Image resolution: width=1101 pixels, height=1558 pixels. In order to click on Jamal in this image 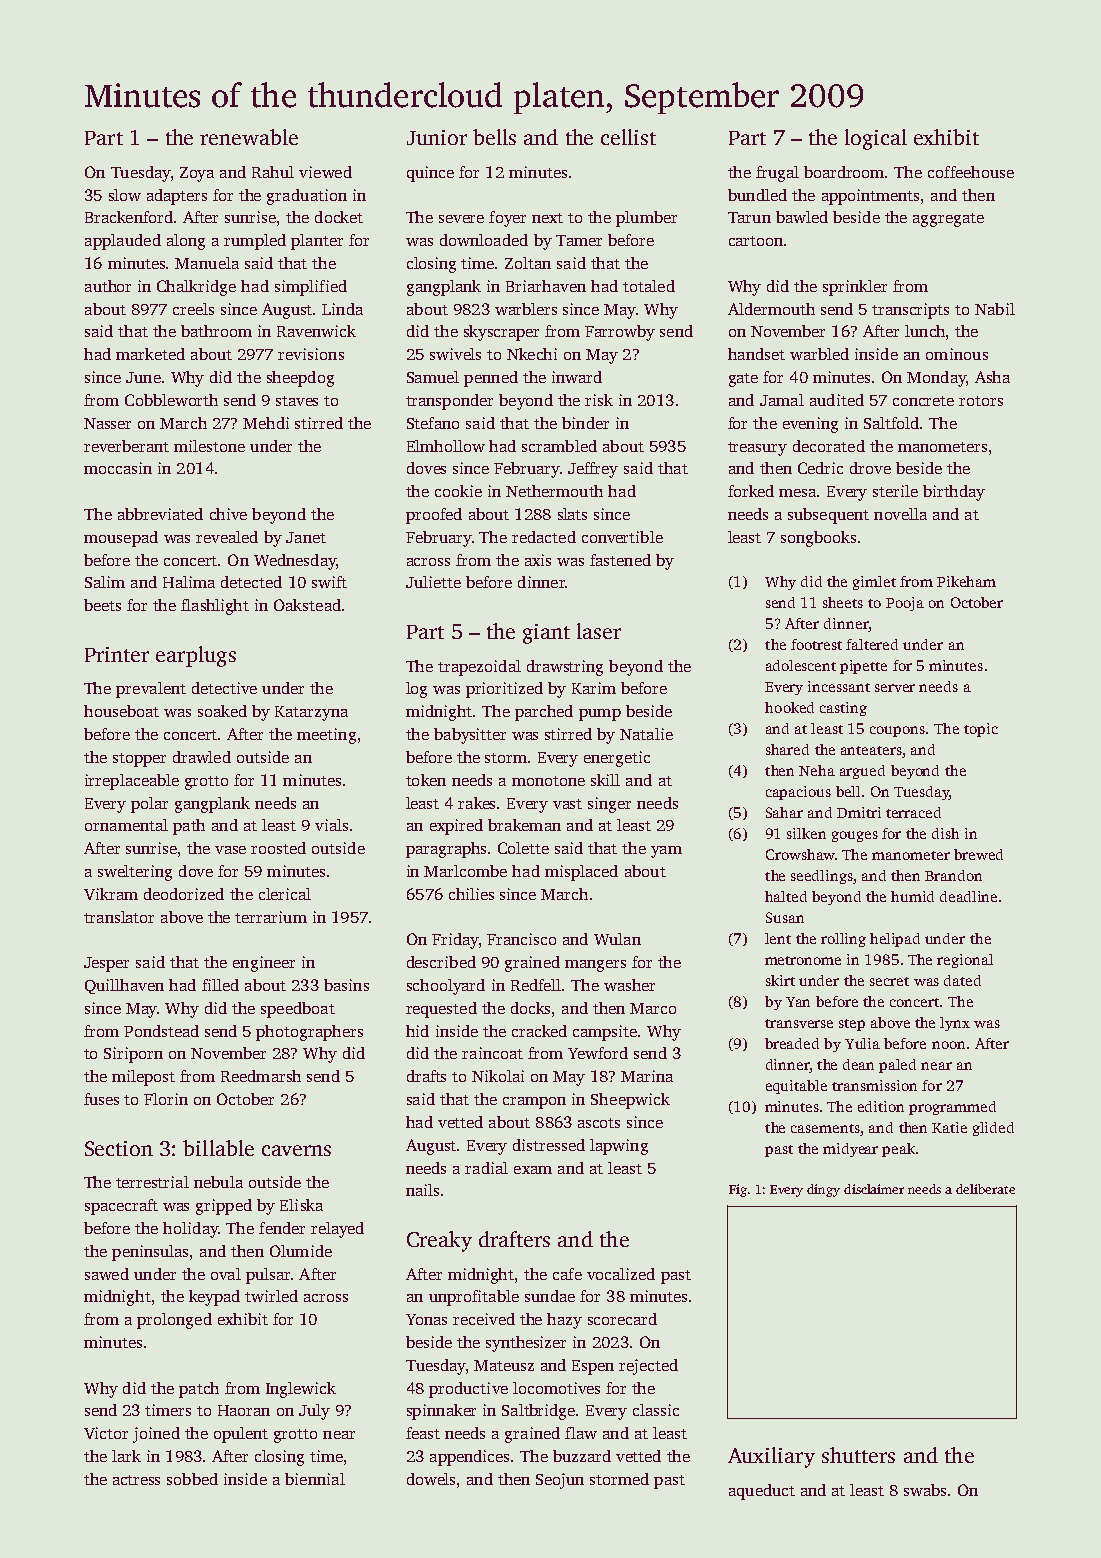, I will do `click(782, 400)`.
